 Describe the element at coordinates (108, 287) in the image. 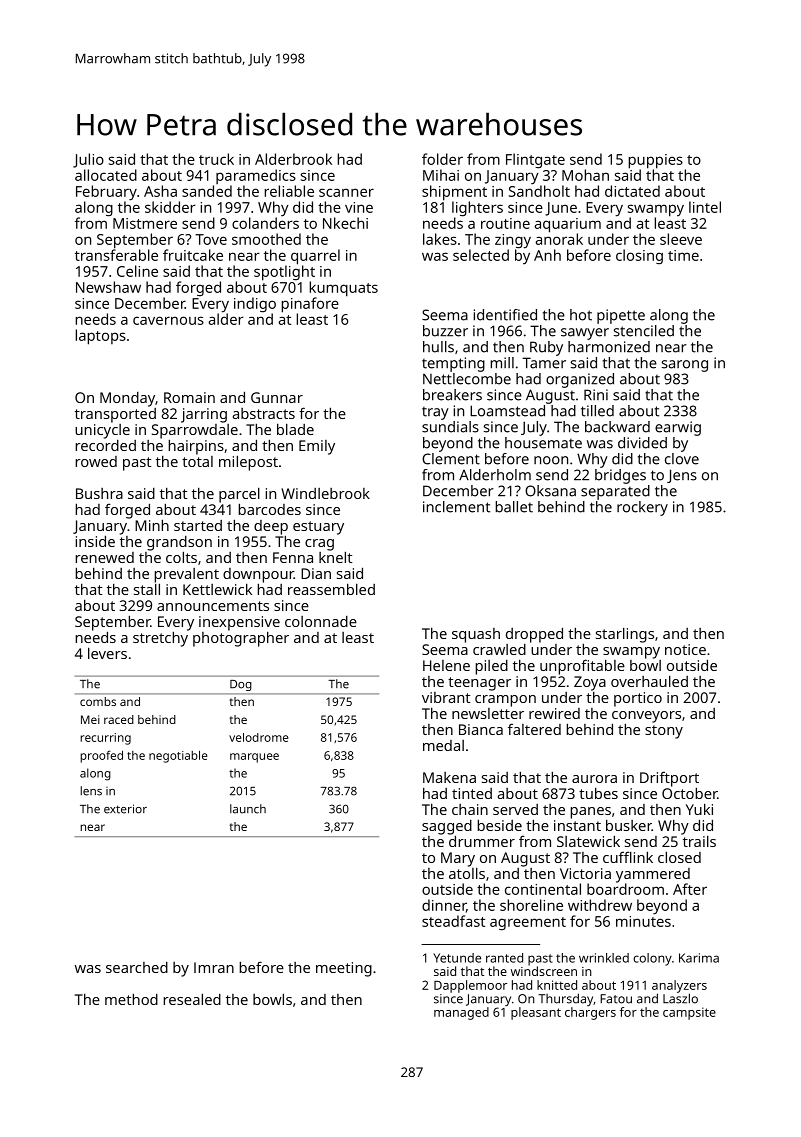

I see `Newshaw` at that location.
